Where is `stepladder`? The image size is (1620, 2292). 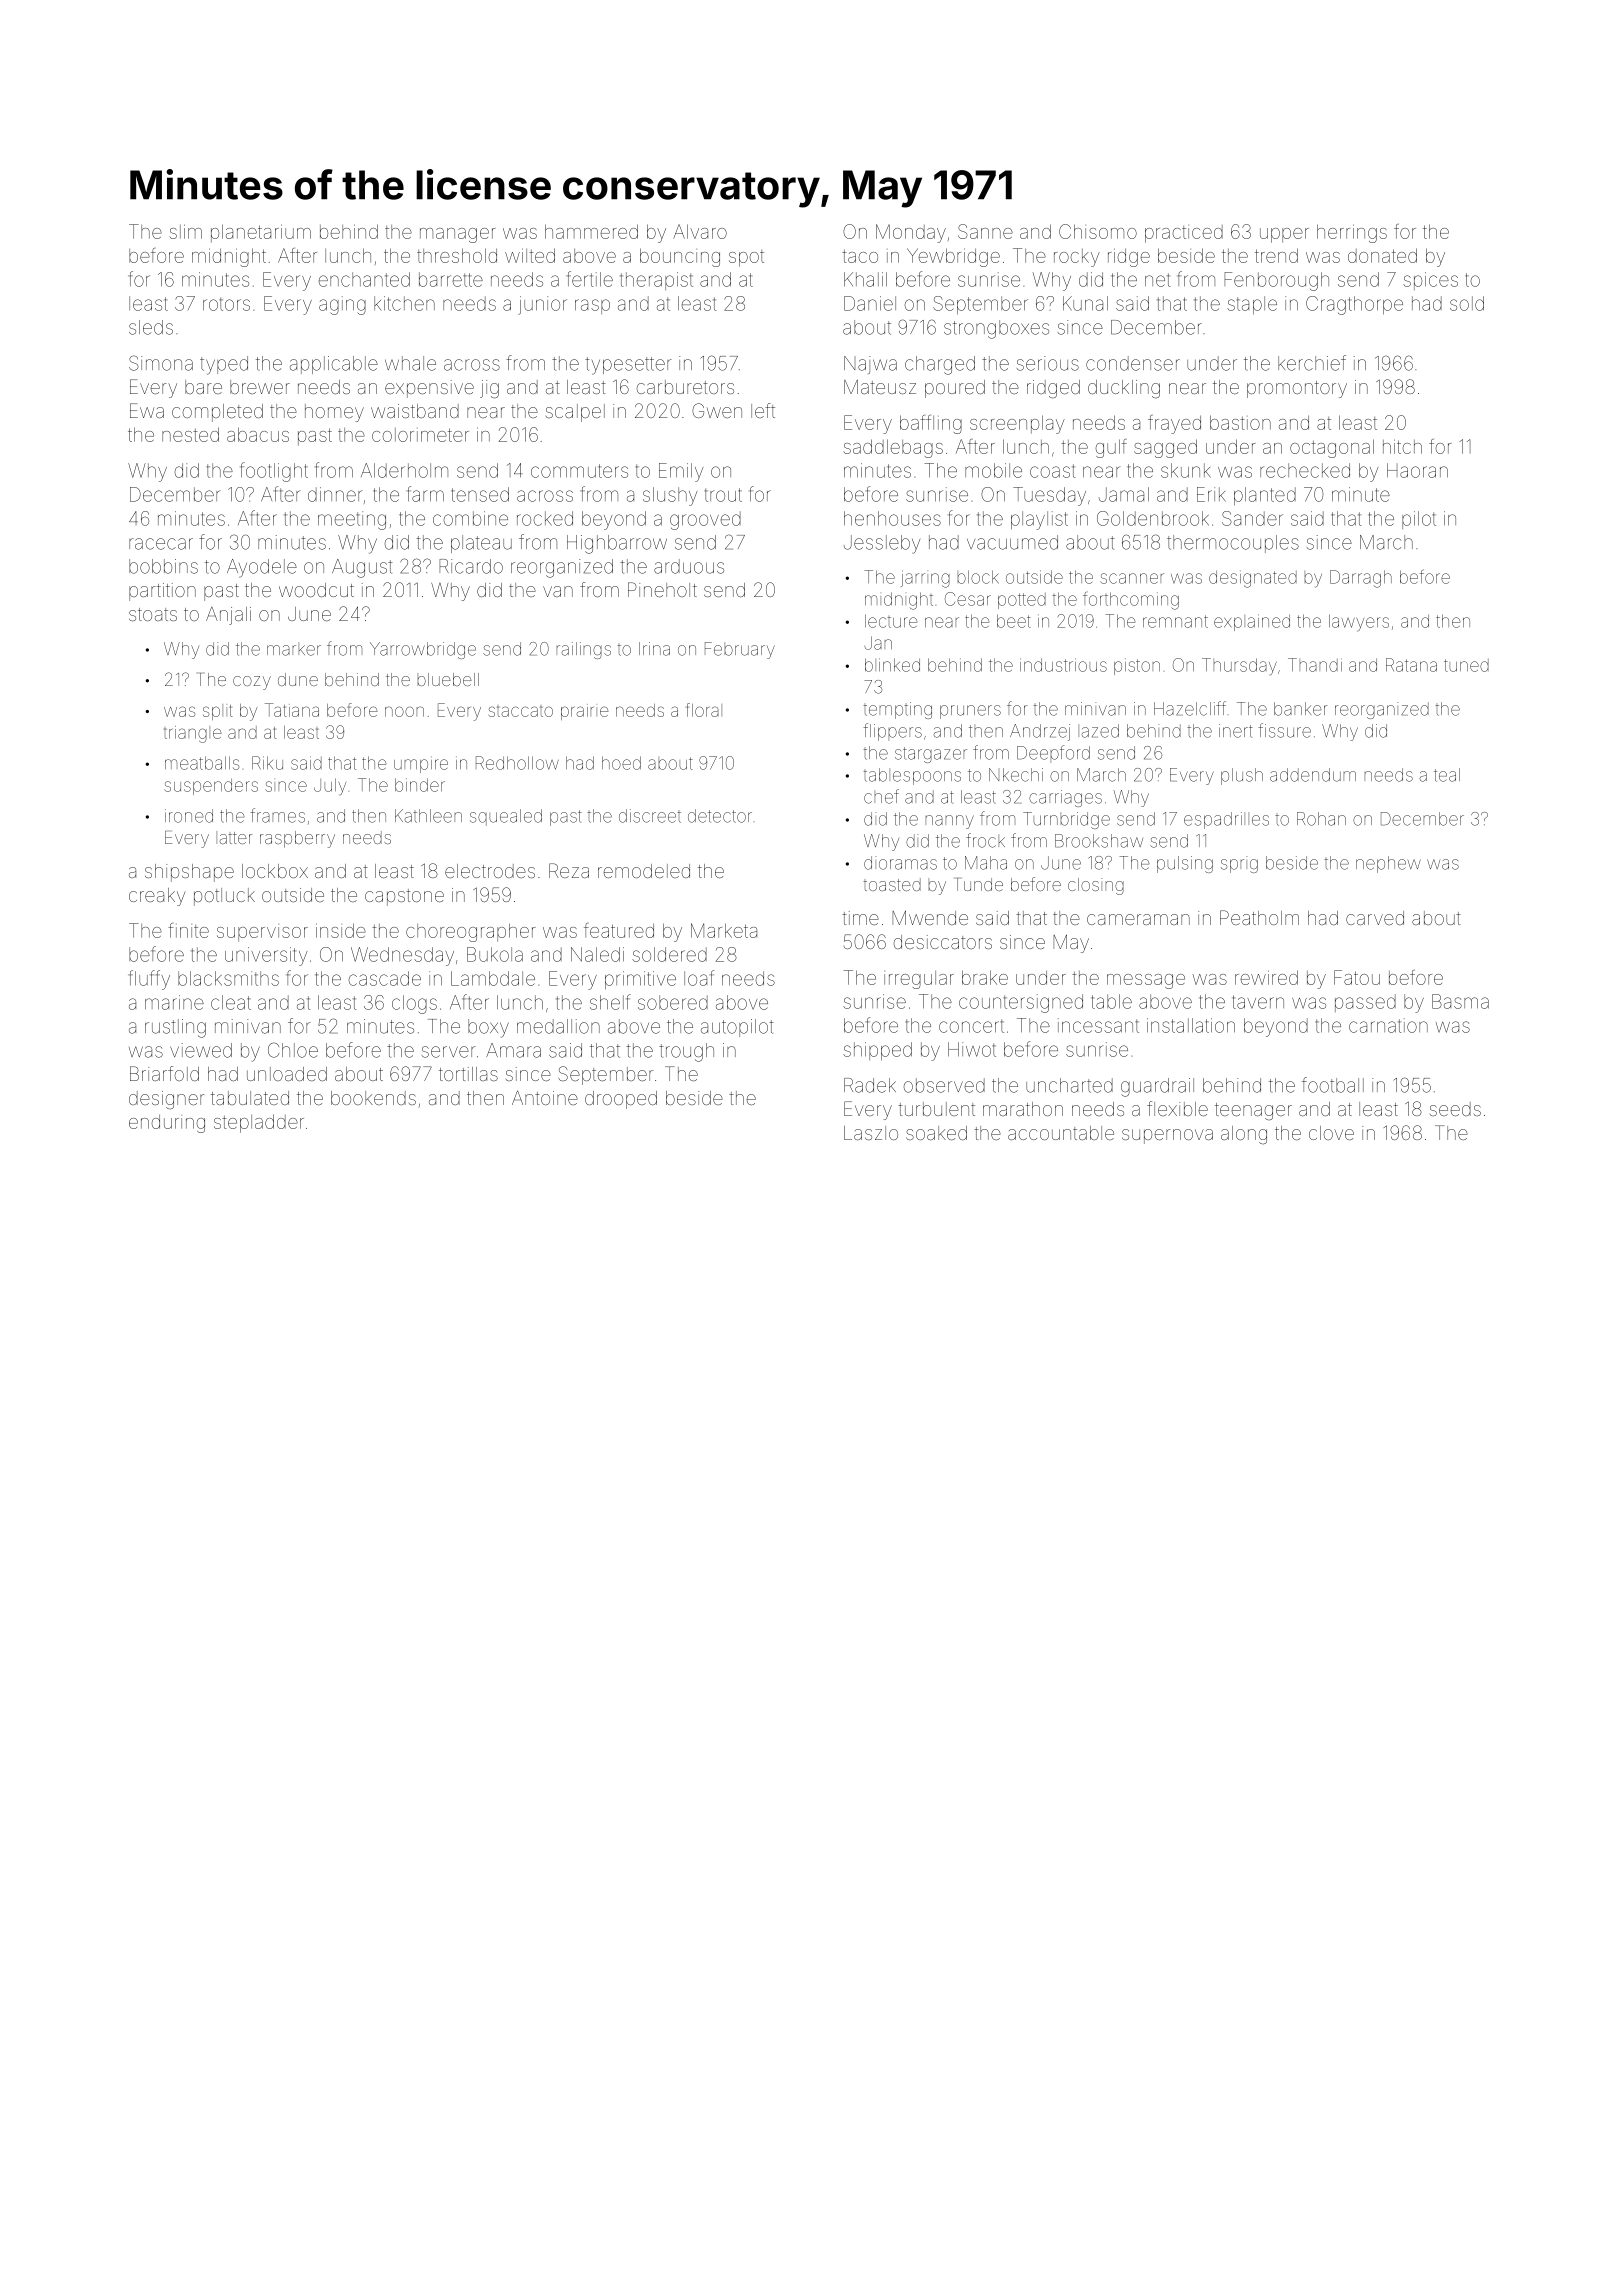 stepladder is located at coordinates (259, 1123).
